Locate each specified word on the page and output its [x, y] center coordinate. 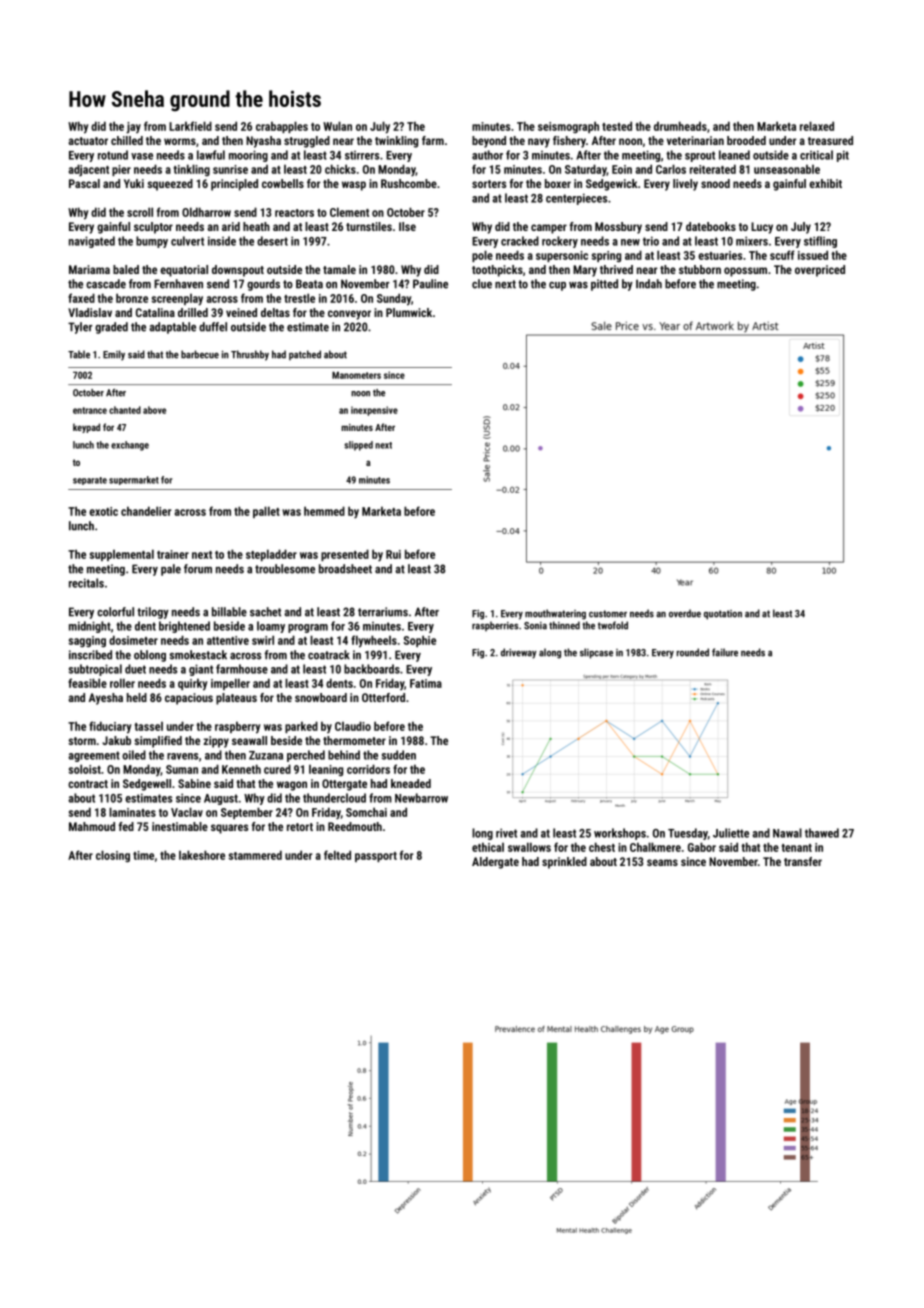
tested [617, 126]
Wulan [337, 126]
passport [376, 857]
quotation [723, 615]
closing [113, 856]
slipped [358, 446]
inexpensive [374, 411]
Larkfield [190, 126]
